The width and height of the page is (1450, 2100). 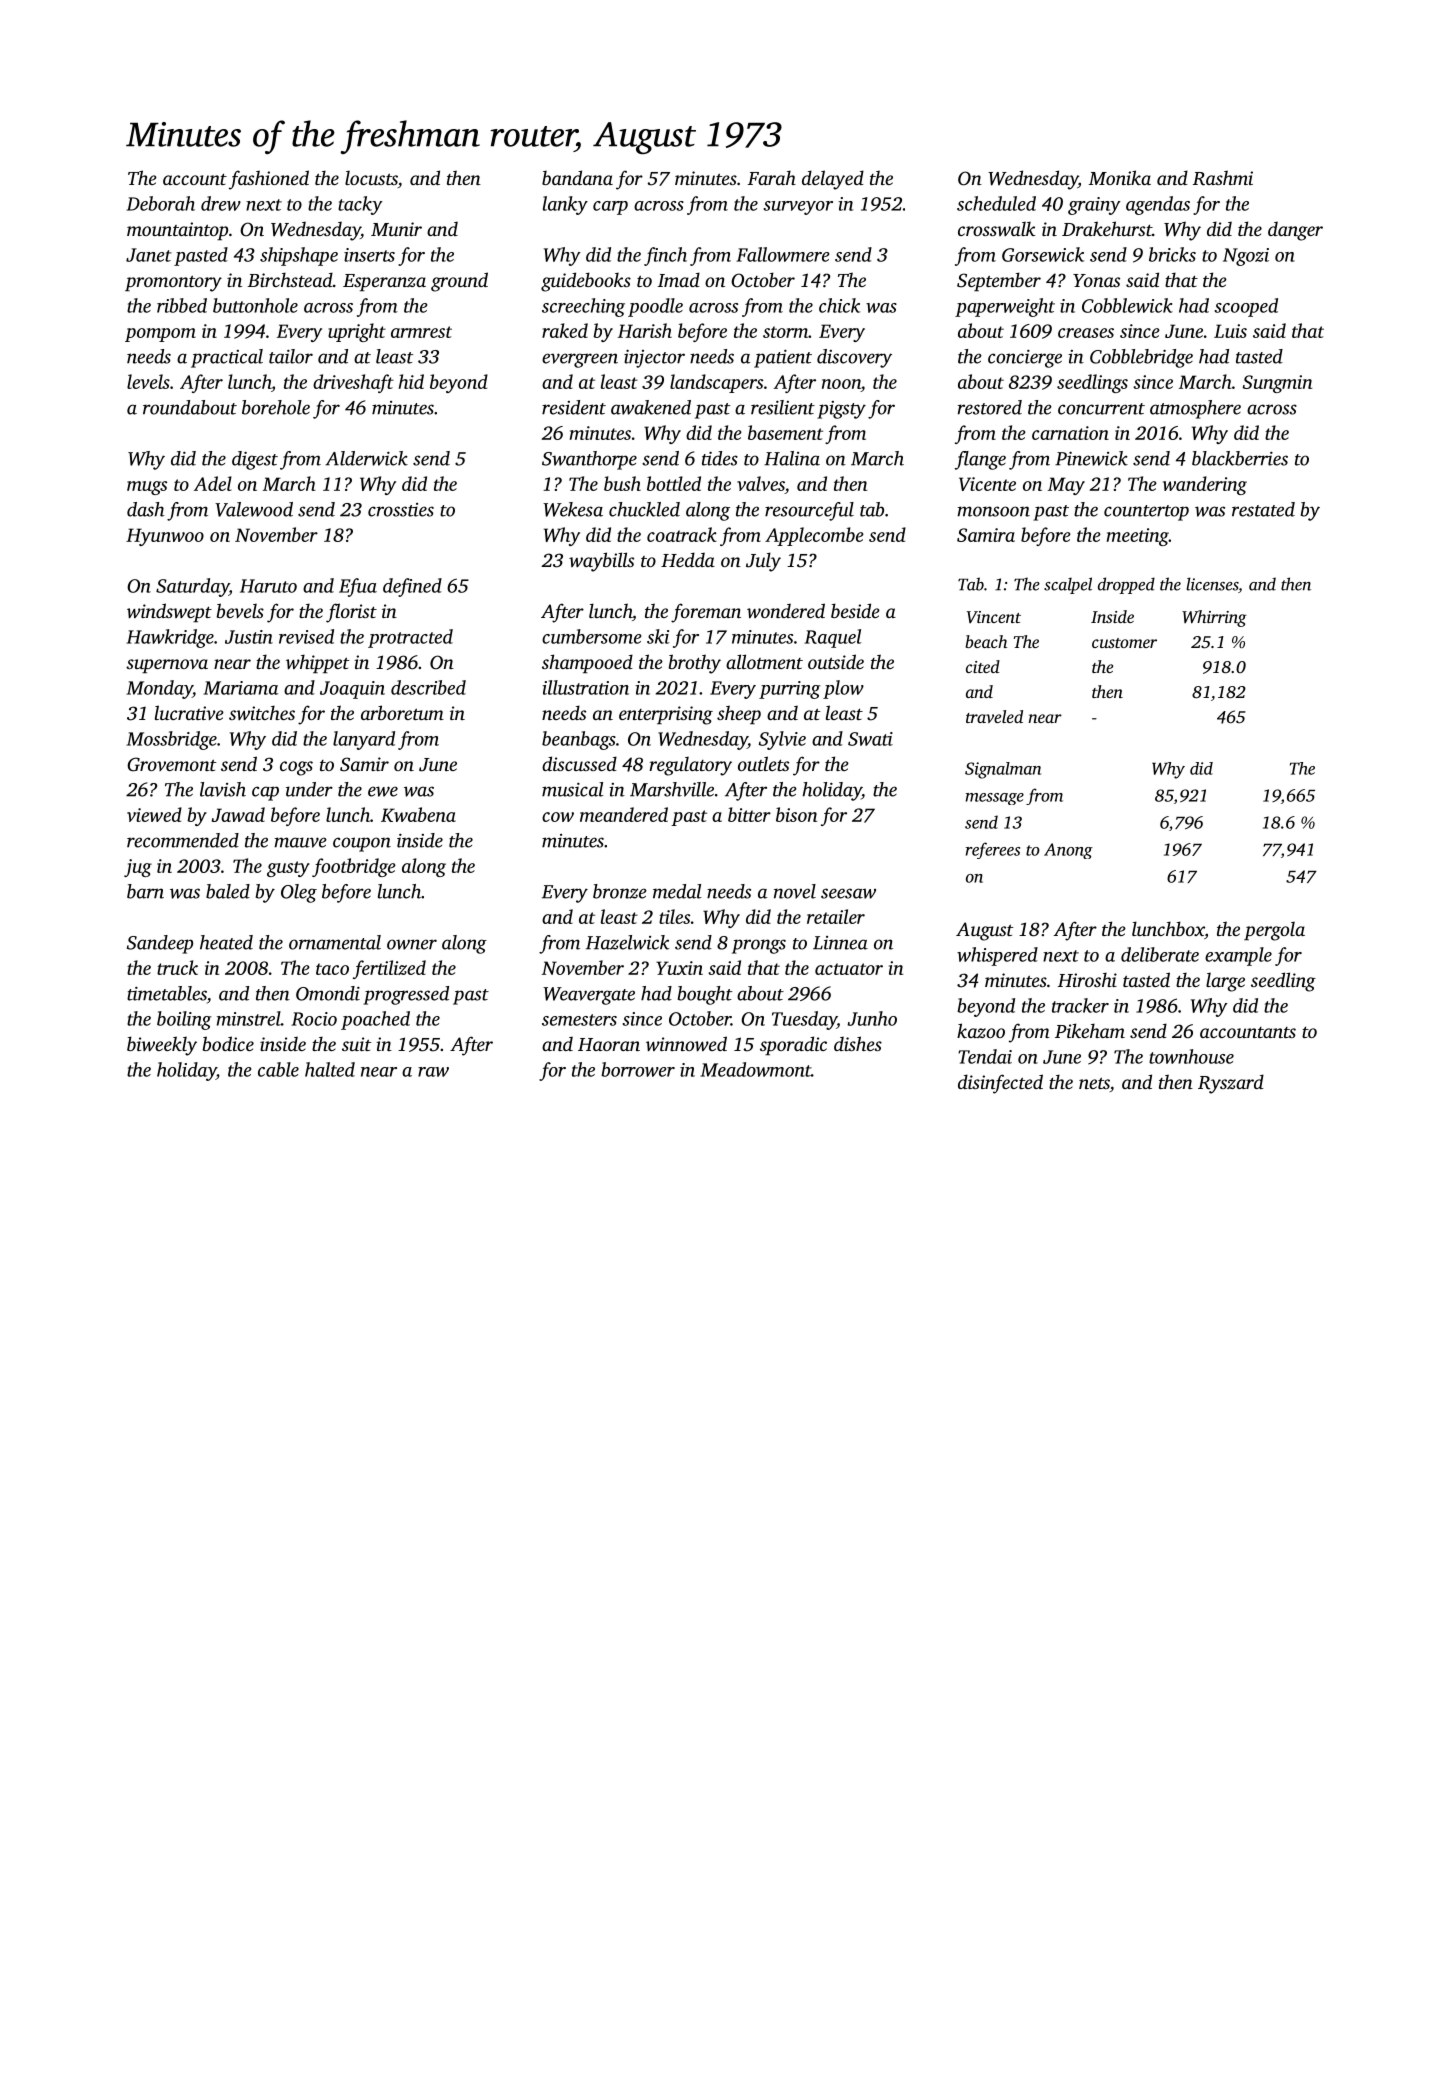 I want to click on traveled, so click(x=994, y=716).
